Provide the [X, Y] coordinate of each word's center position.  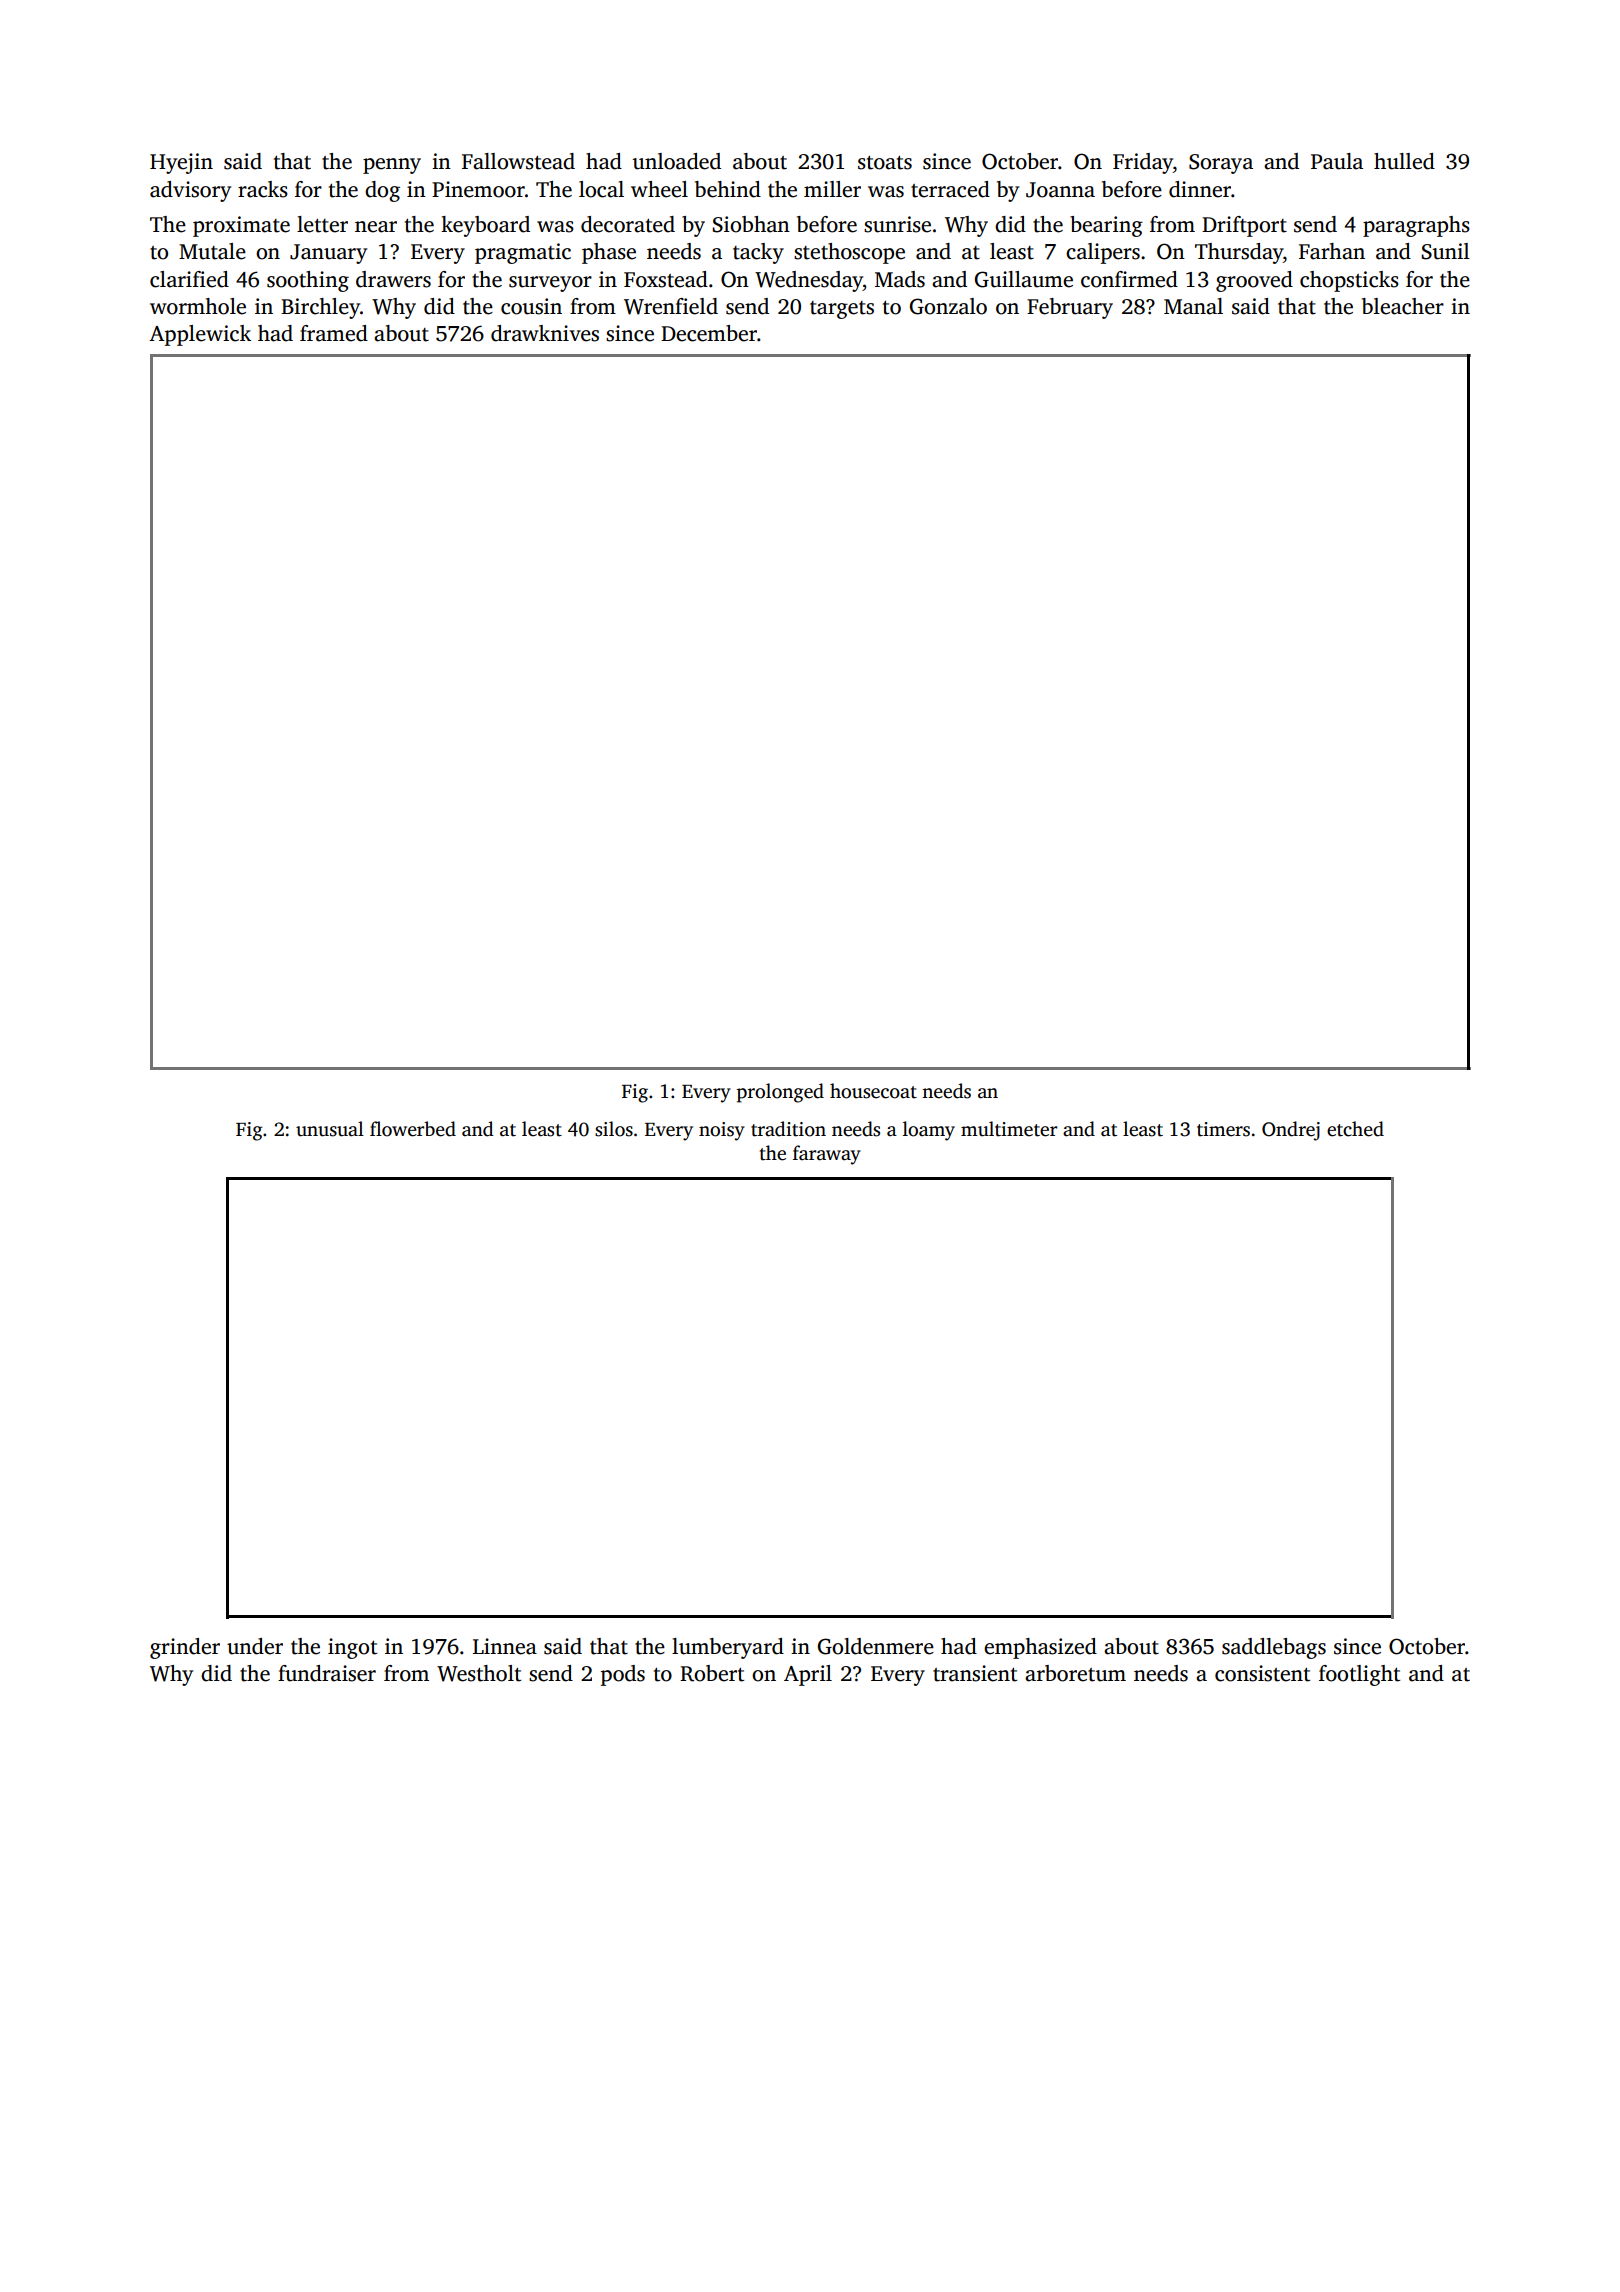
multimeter [1009, 1129]
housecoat [873, 1091]
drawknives [545, 333]
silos [614, 1129]
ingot [352, 1648]
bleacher [1403, 306]
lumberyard [728, 1648]
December [709, 333]
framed [334, 333]
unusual [330, 1129]
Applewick [200, 335]
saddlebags [1274, 1648]
